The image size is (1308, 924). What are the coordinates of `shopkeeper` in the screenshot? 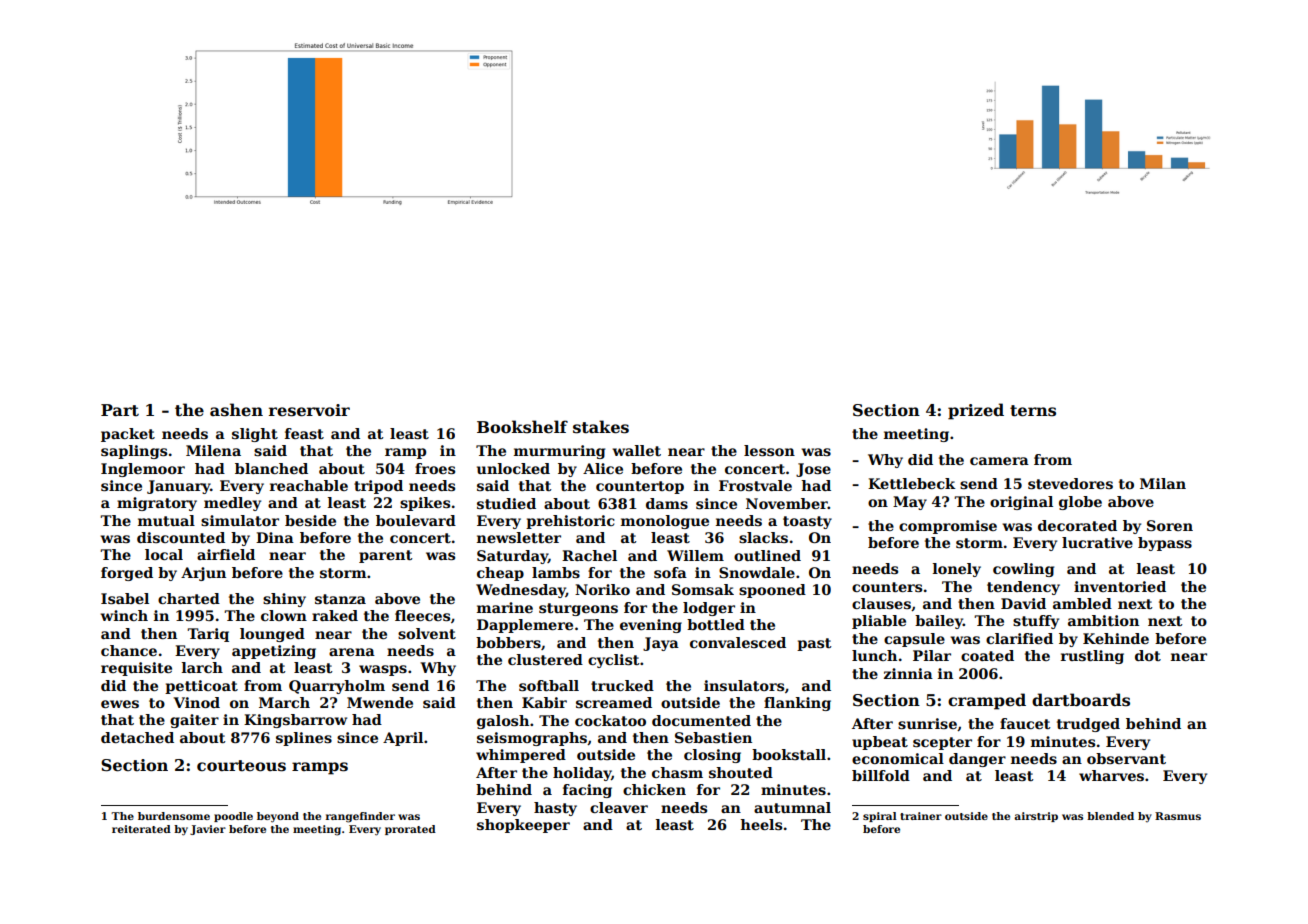 It's located at (523, 826).
